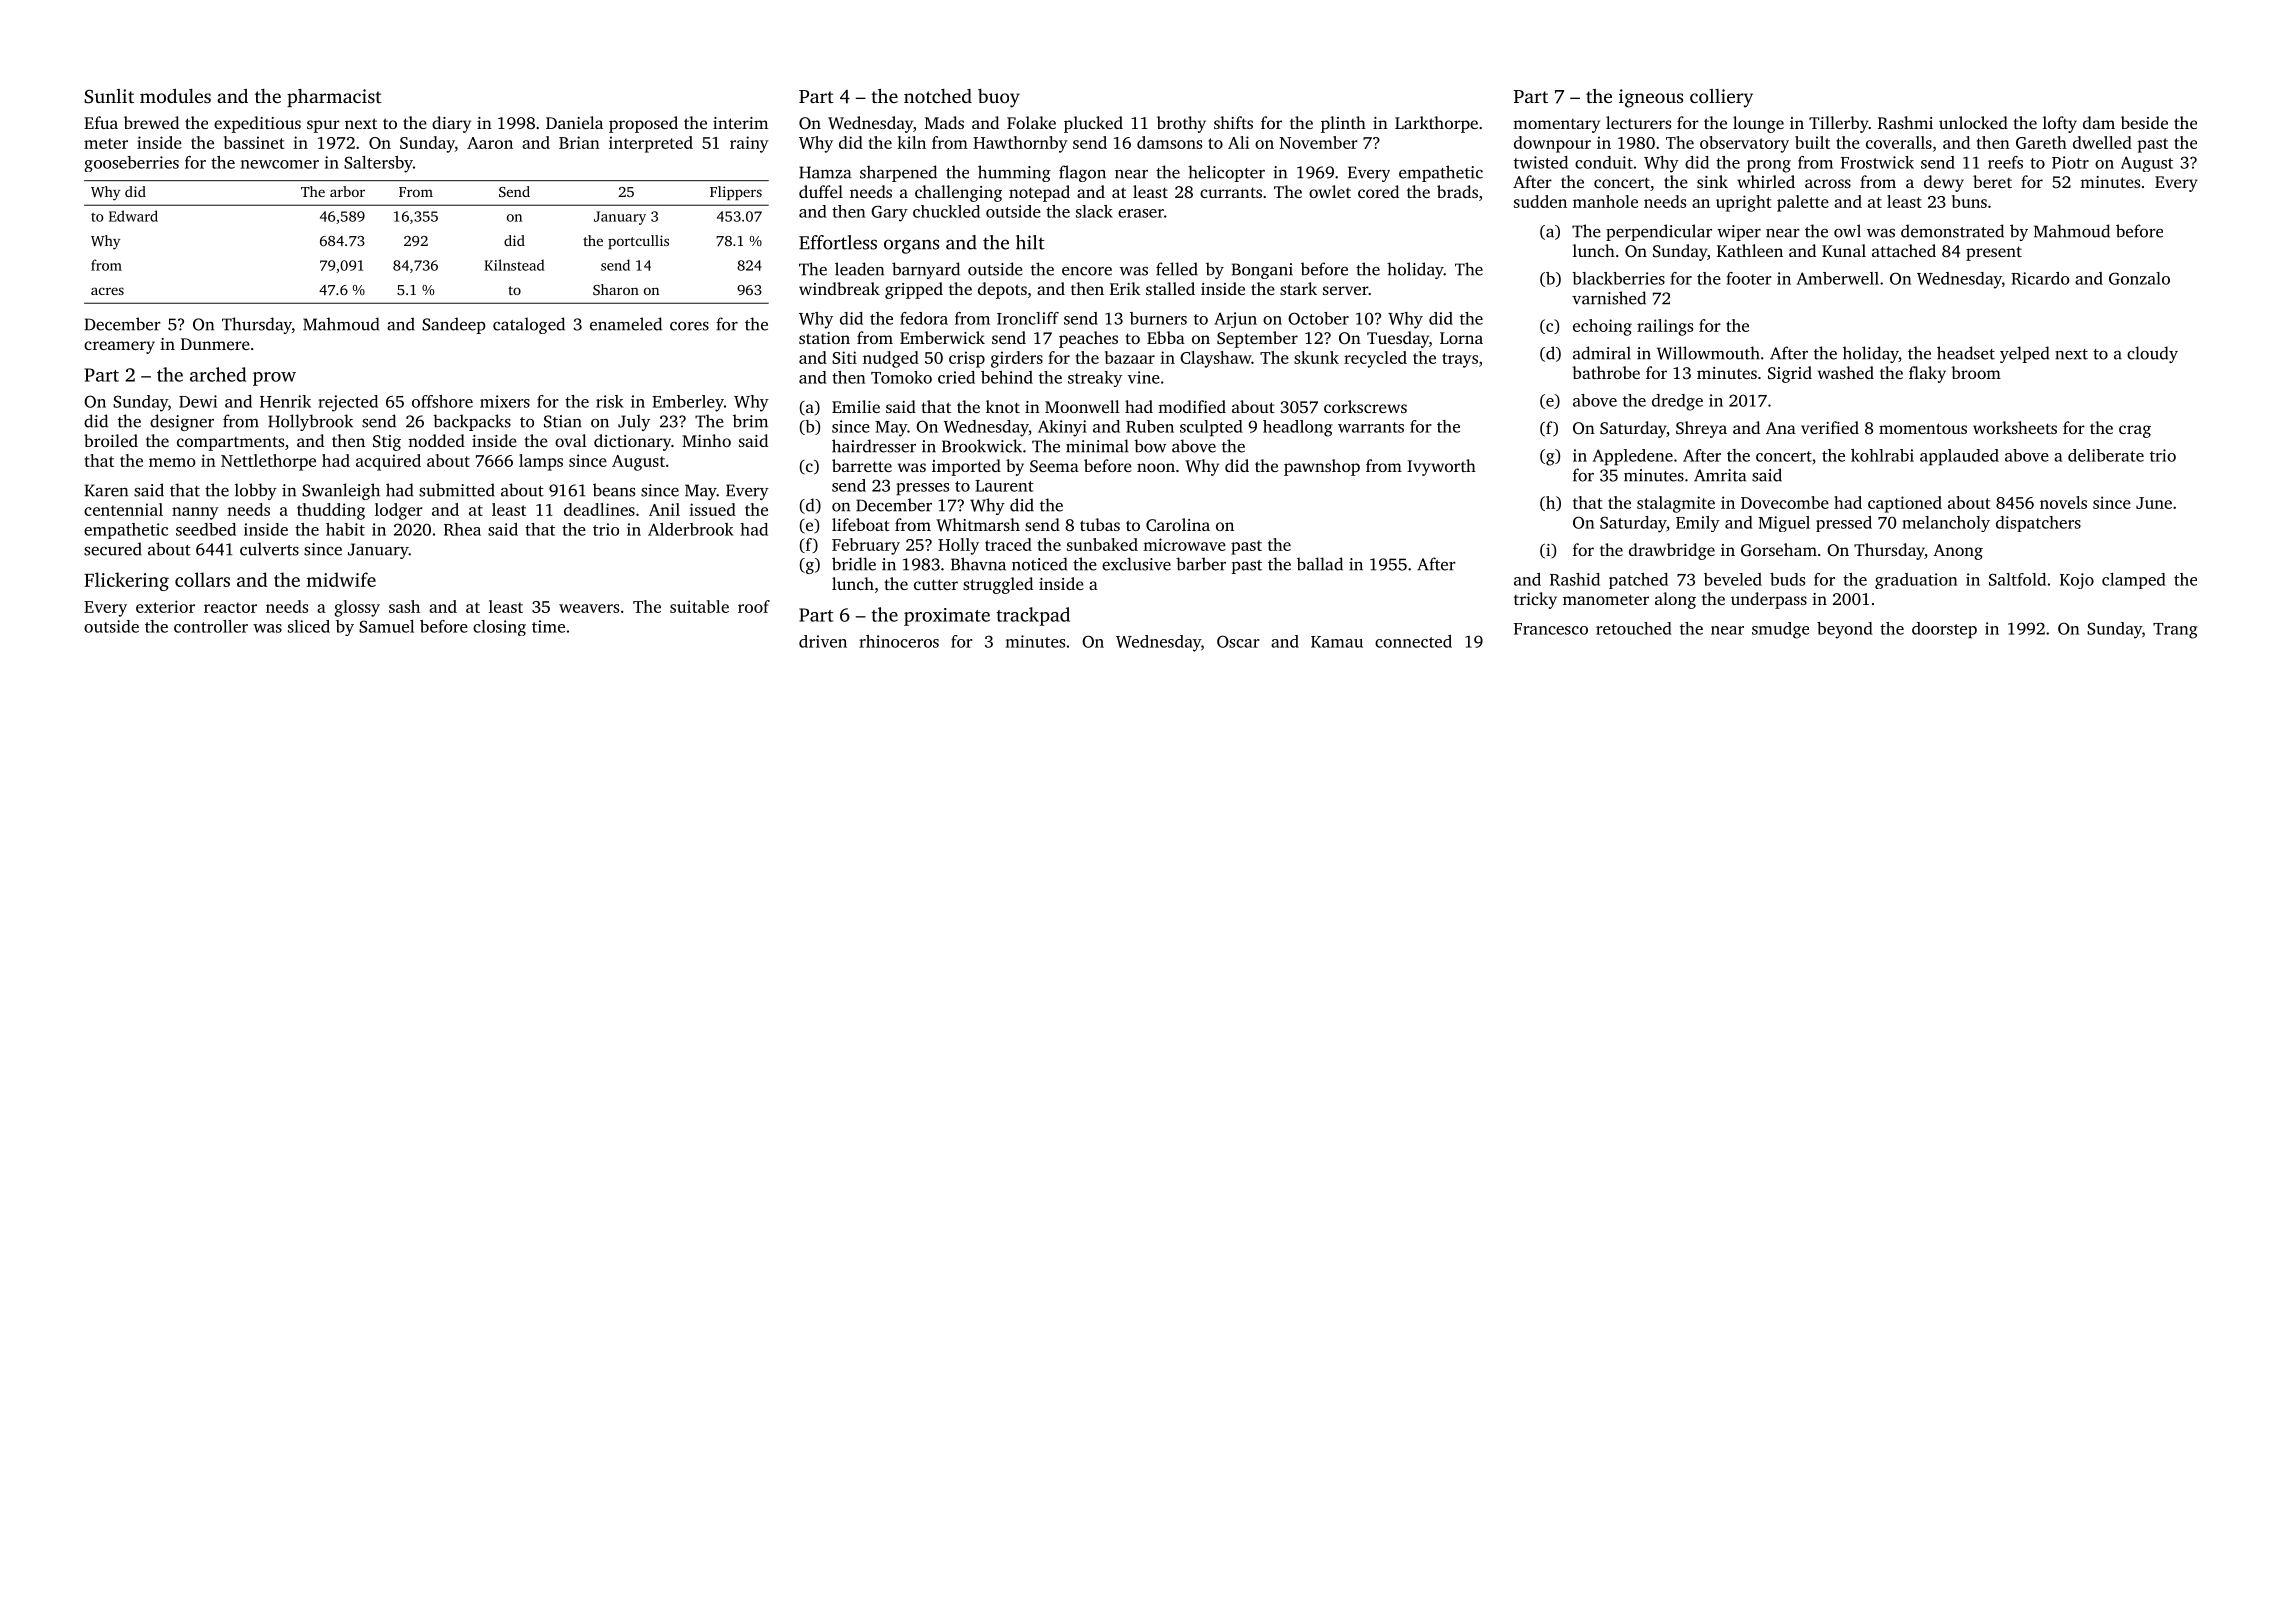 This screenshot has height=1614, width=2282. Describe the element at coordinates (938, 96) in the screenshot. I see `notched` at that location.
